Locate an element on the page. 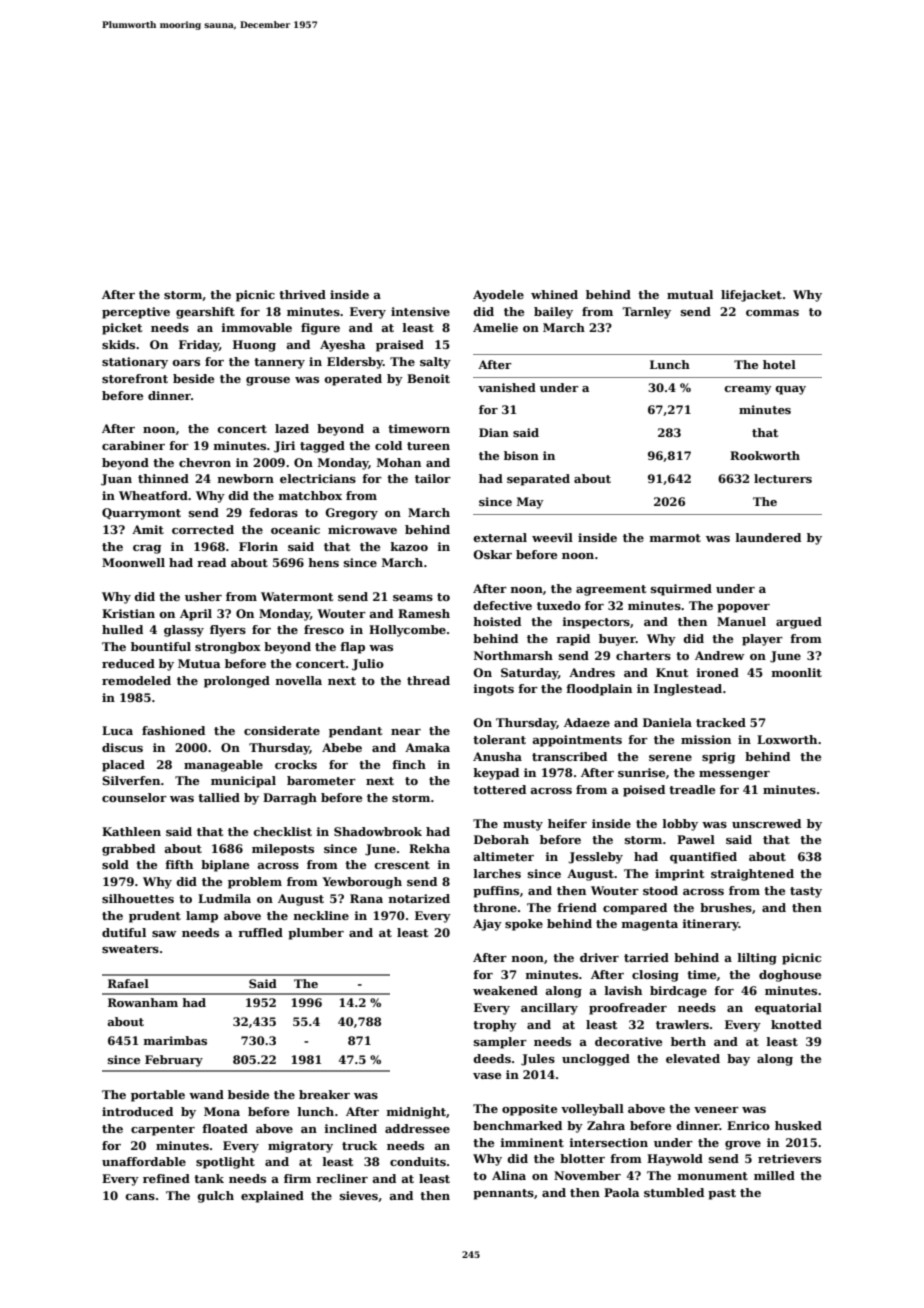 Image resolution: width=924 pixels, height=1308 pixels. cold is located at coordinates (388, 445).
